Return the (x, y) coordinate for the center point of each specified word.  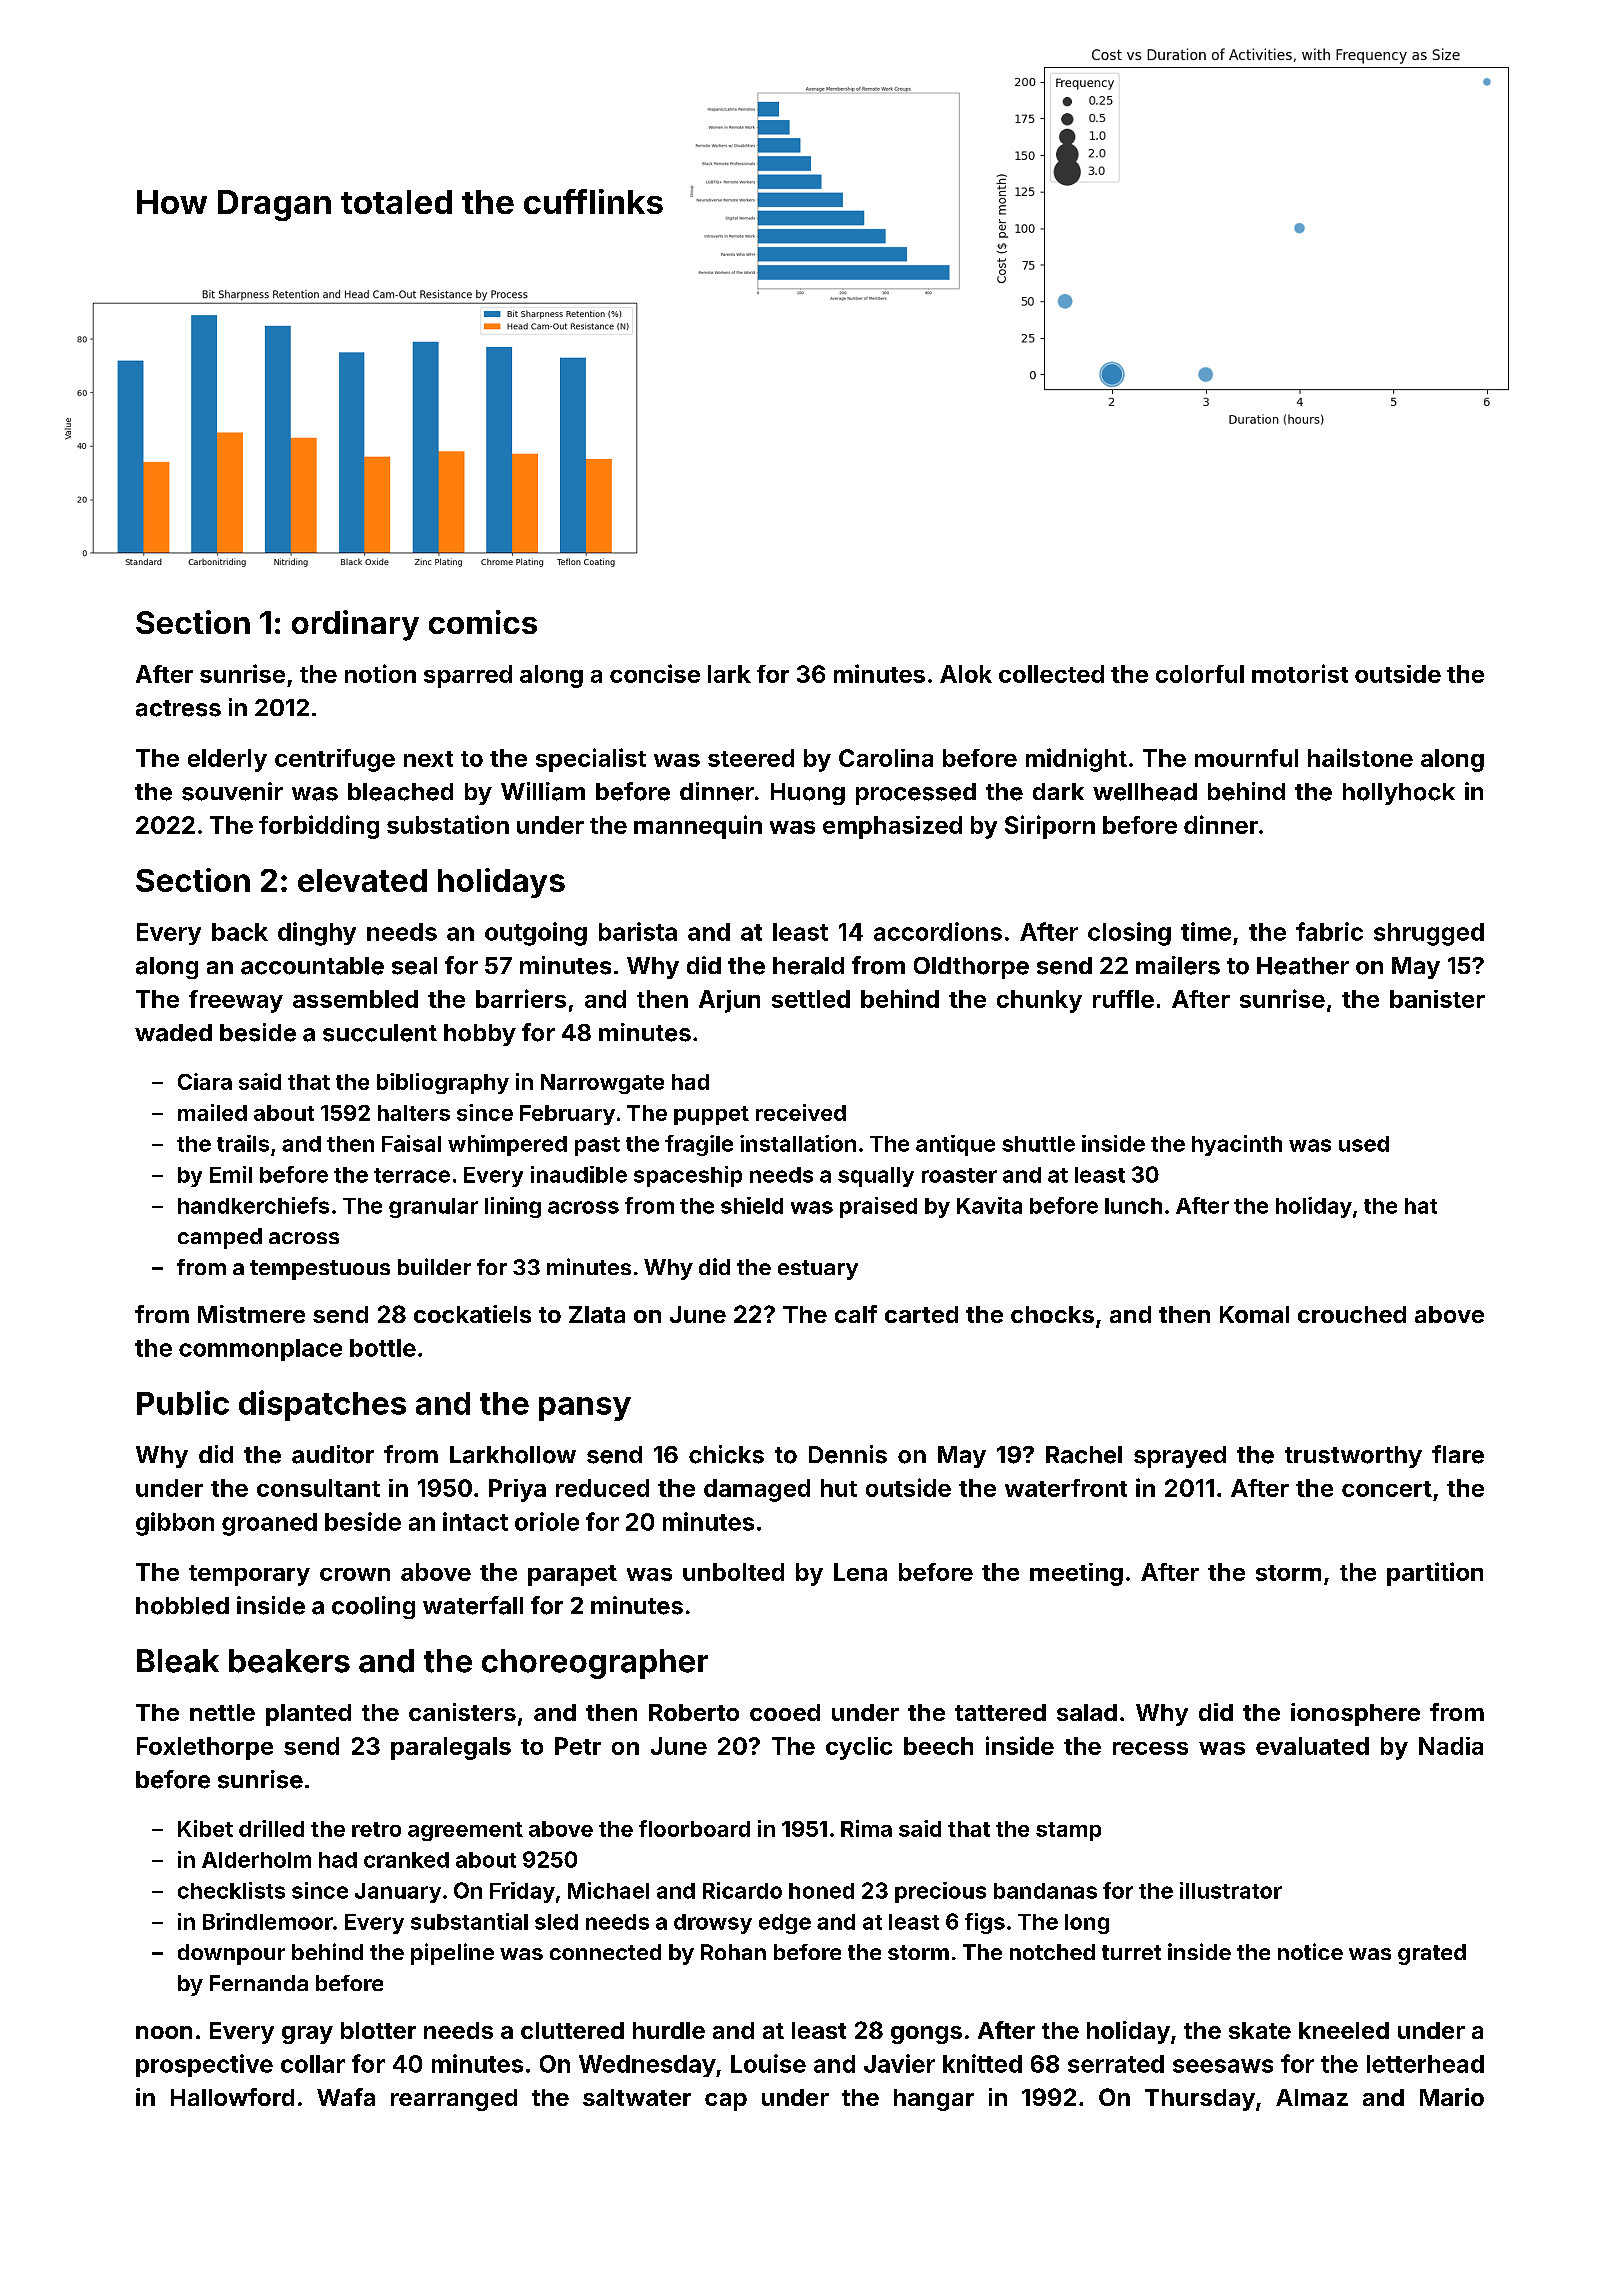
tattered (1000, 1712)
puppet (711, 1115)
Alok (966, 674)
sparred (468, 676)
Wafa (346, 2097)
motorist (1300, 673)
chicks (726, 1454)
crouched (1352, 1314)
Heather (1303, 966)
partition (1435, 1574)
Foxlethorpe (205, 1748)
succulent (380, 1033)
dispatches (322, 1405)
